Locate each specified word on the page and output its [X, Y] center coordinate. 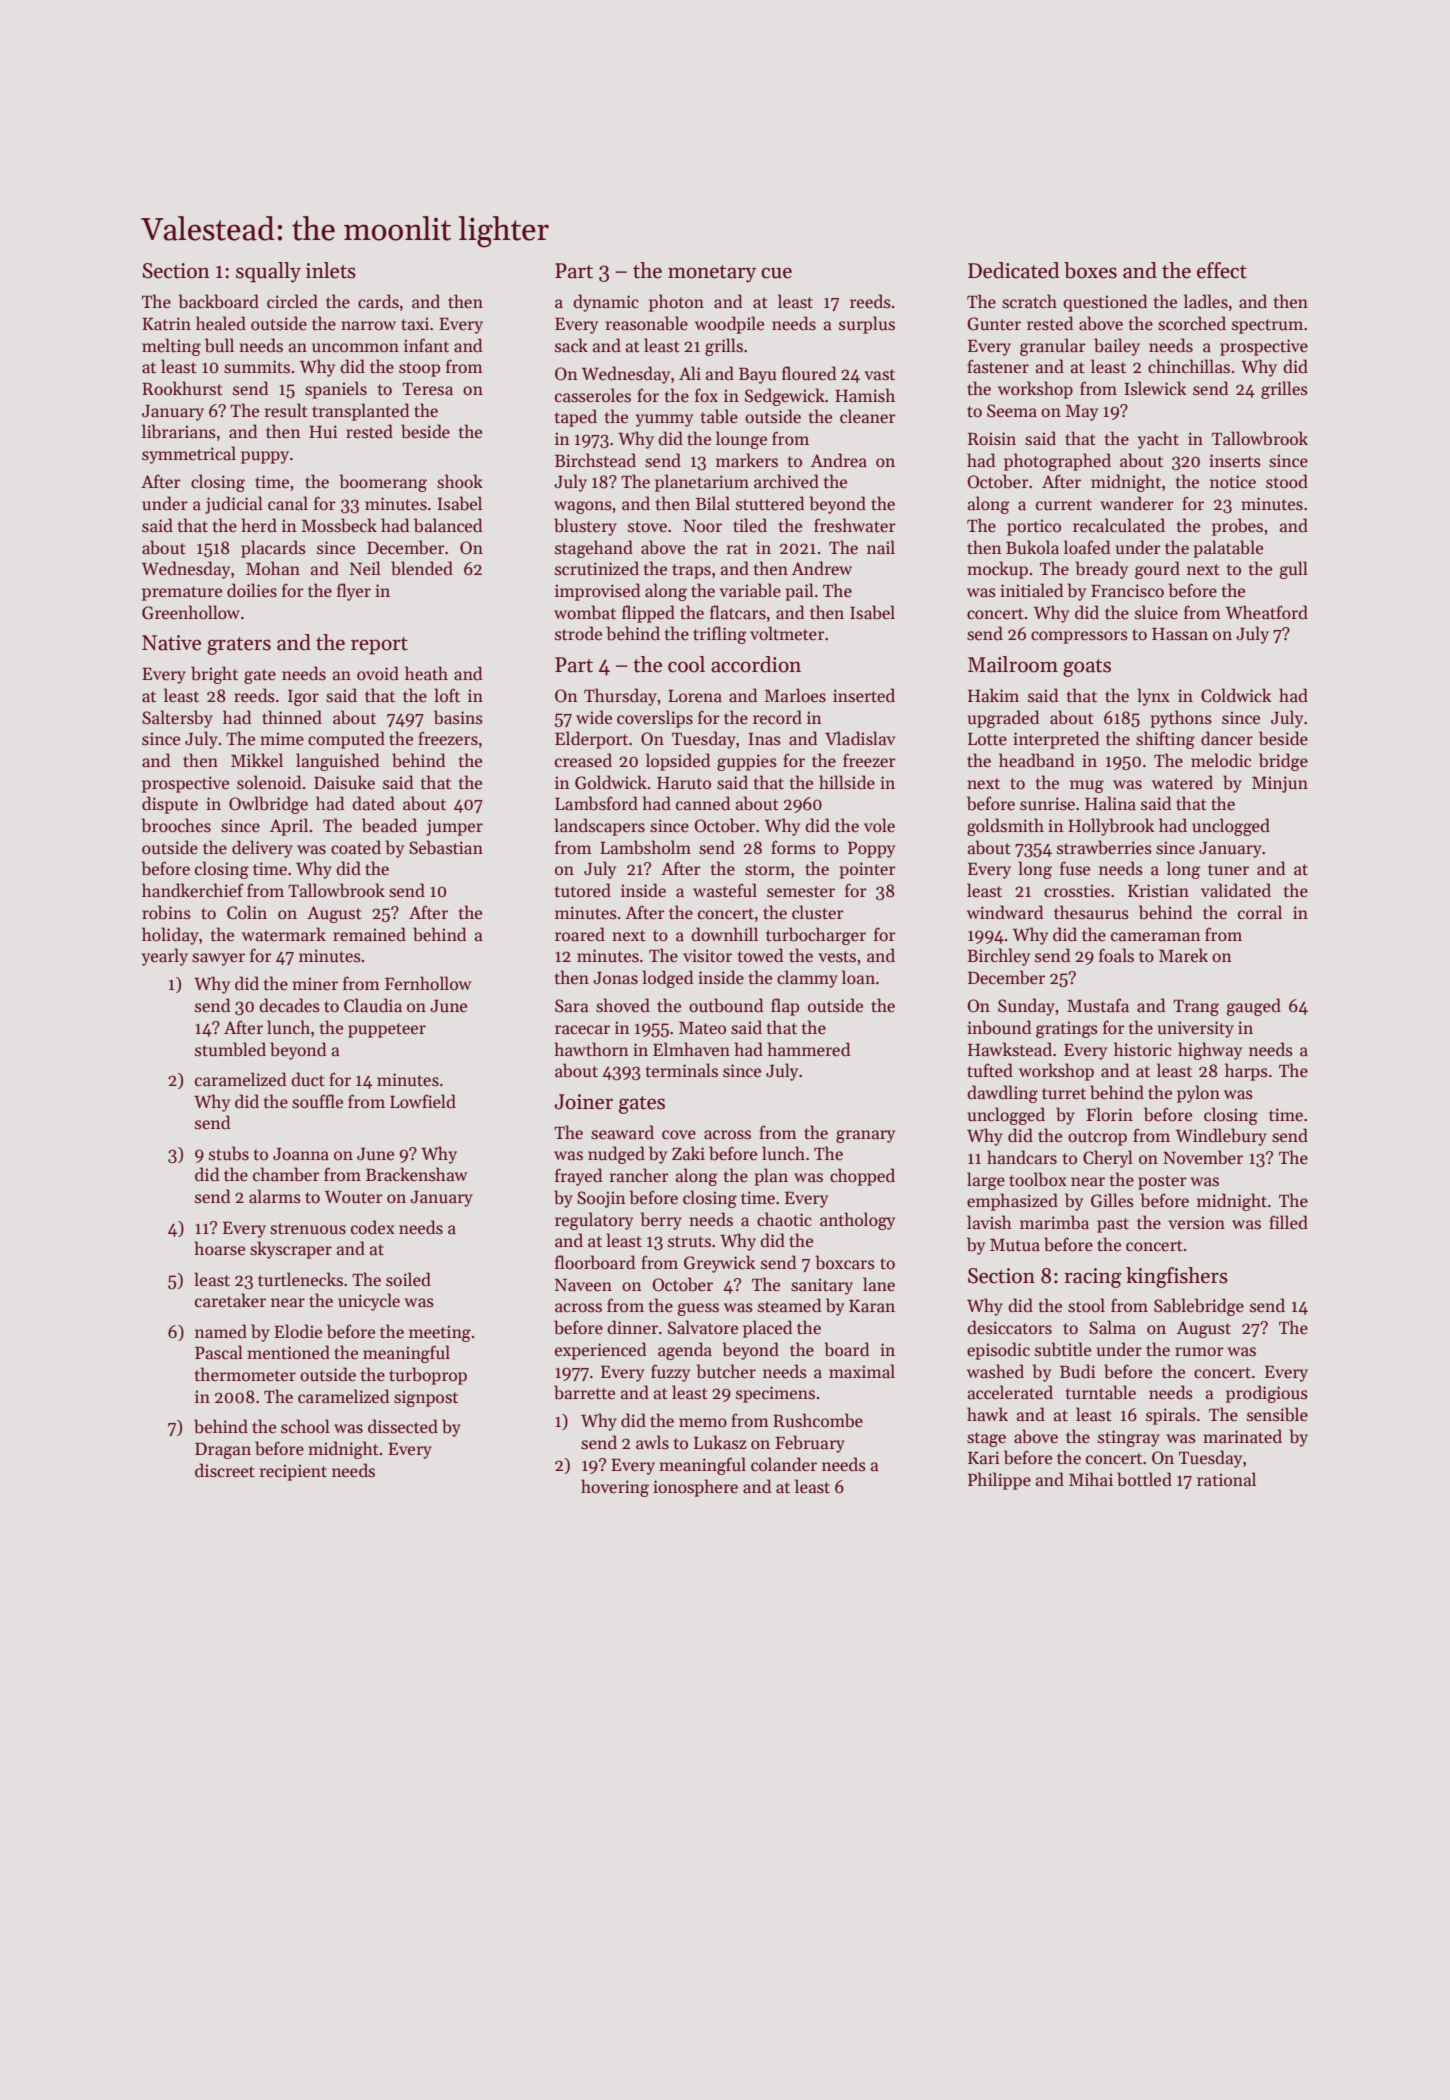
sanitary [822, 1286]
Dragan [223, 1451]
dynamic [606, 303]
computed [346, 740]
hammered [808, 1049]
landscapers [599, 827]
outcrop [1097, 1138]
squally [268, 272]
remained [369, 934]
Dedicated [1013, 270]
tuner [1228, 870]
